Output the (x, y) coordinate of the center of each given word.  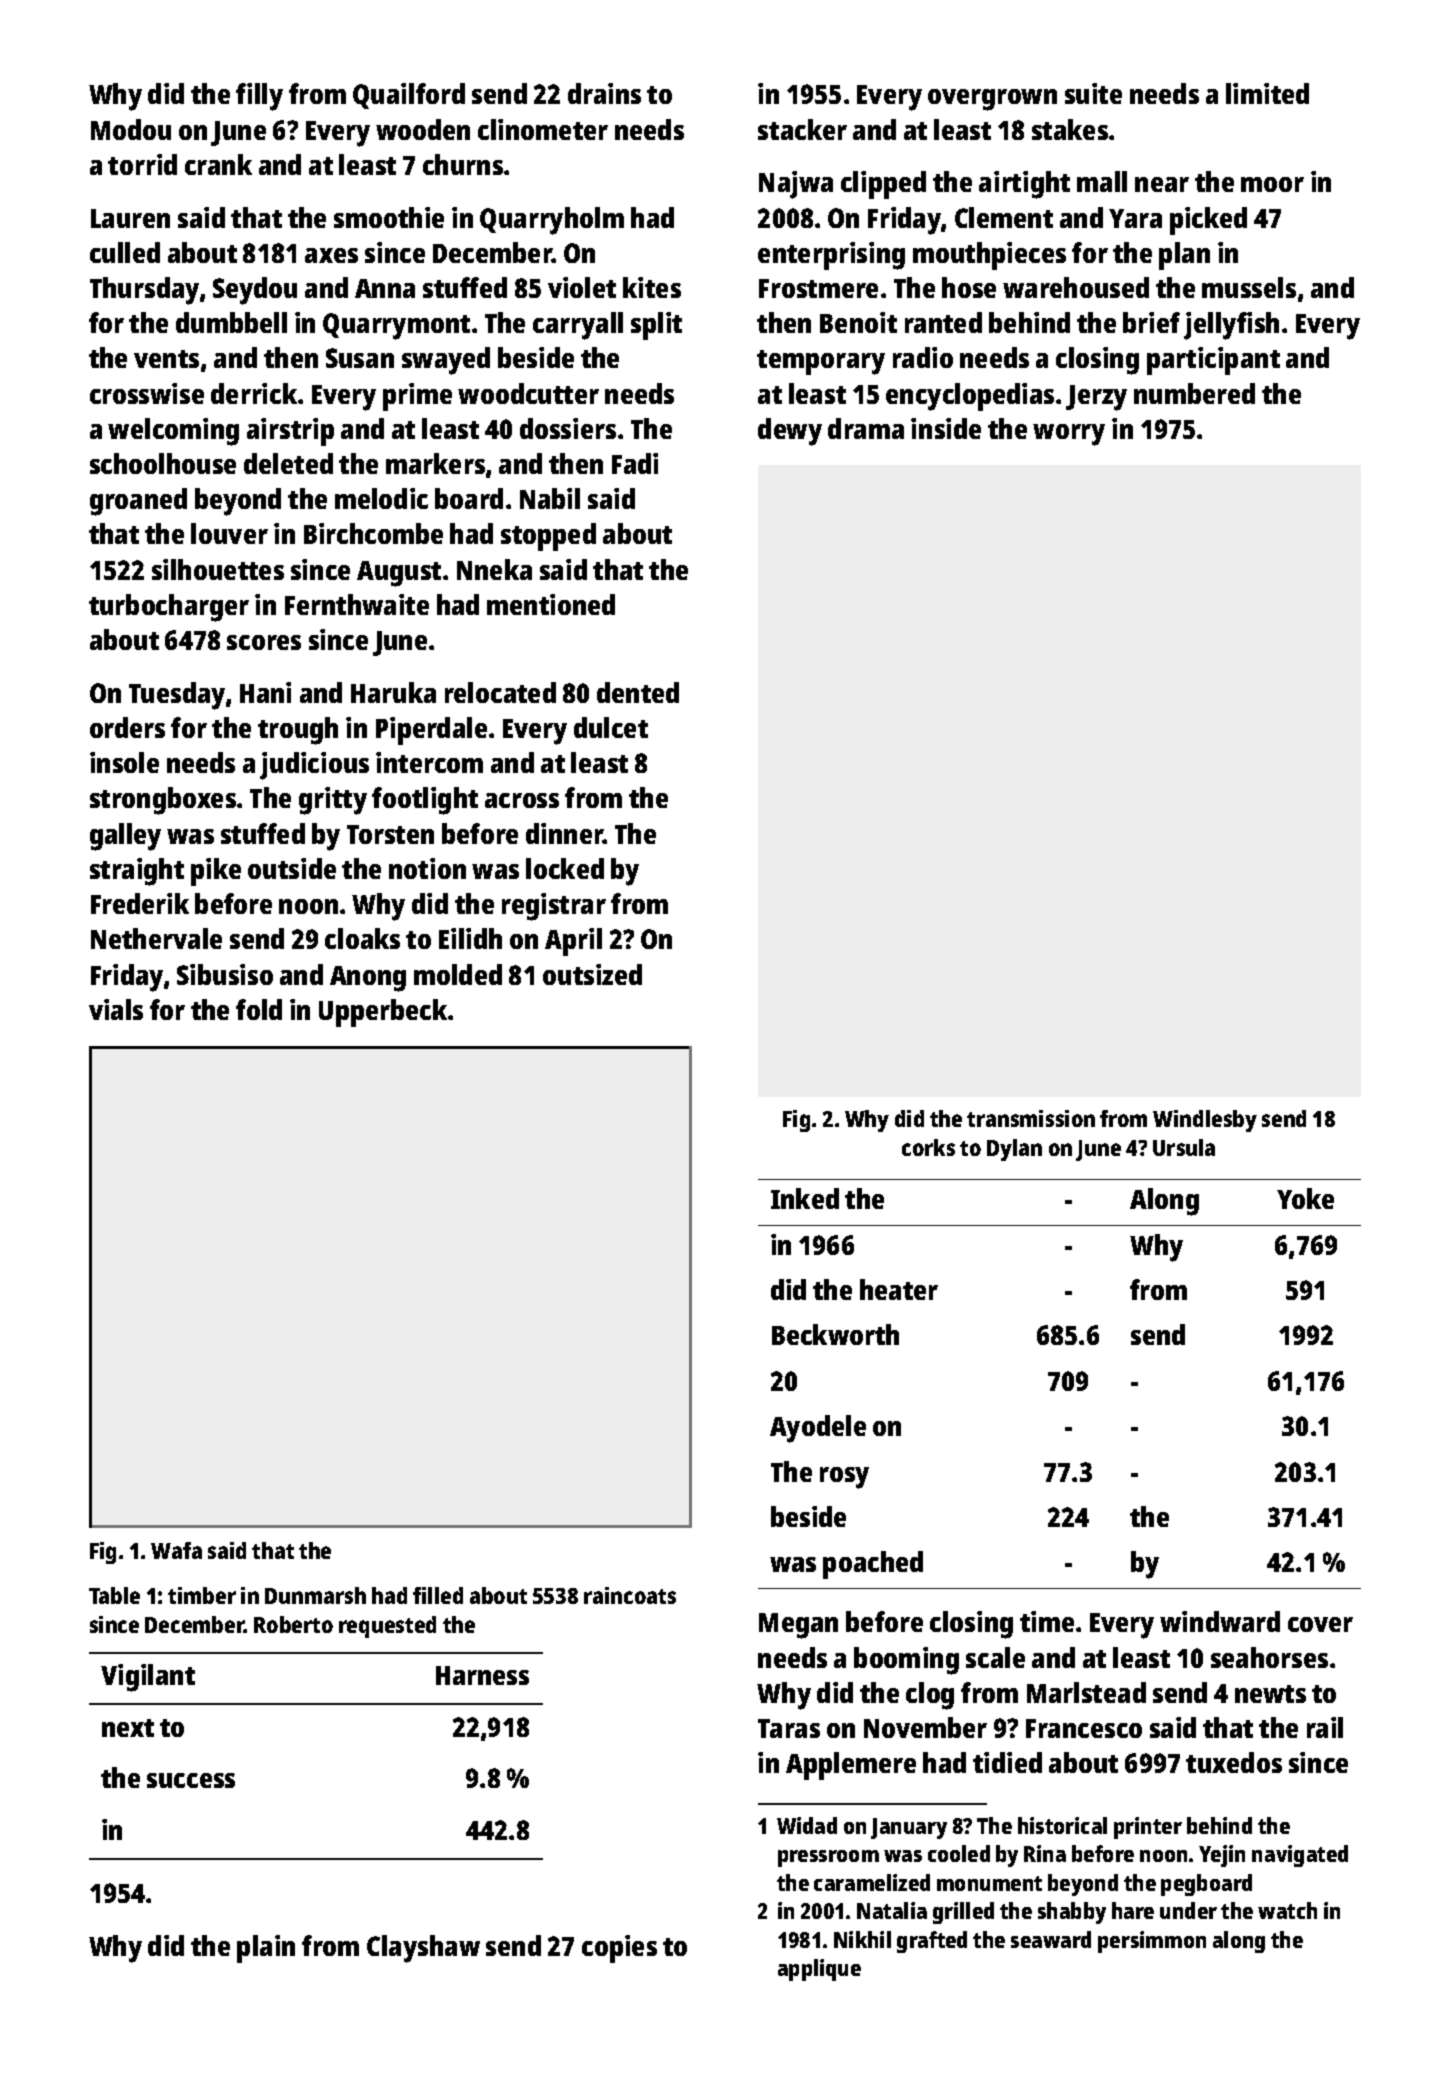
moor (1272, 184)
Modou (131, 129)
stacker (802, 129)
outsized (592, 974)
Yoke (1305, 1198)
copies (619, 1949)
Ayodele (818, 1429)
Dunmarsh (315, 1595)
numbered (1194, 393)
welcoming (173, 432)
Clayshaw (423, 1949)
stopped (548, 537)
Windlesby (1205, 1121)
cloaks (362, 938)
